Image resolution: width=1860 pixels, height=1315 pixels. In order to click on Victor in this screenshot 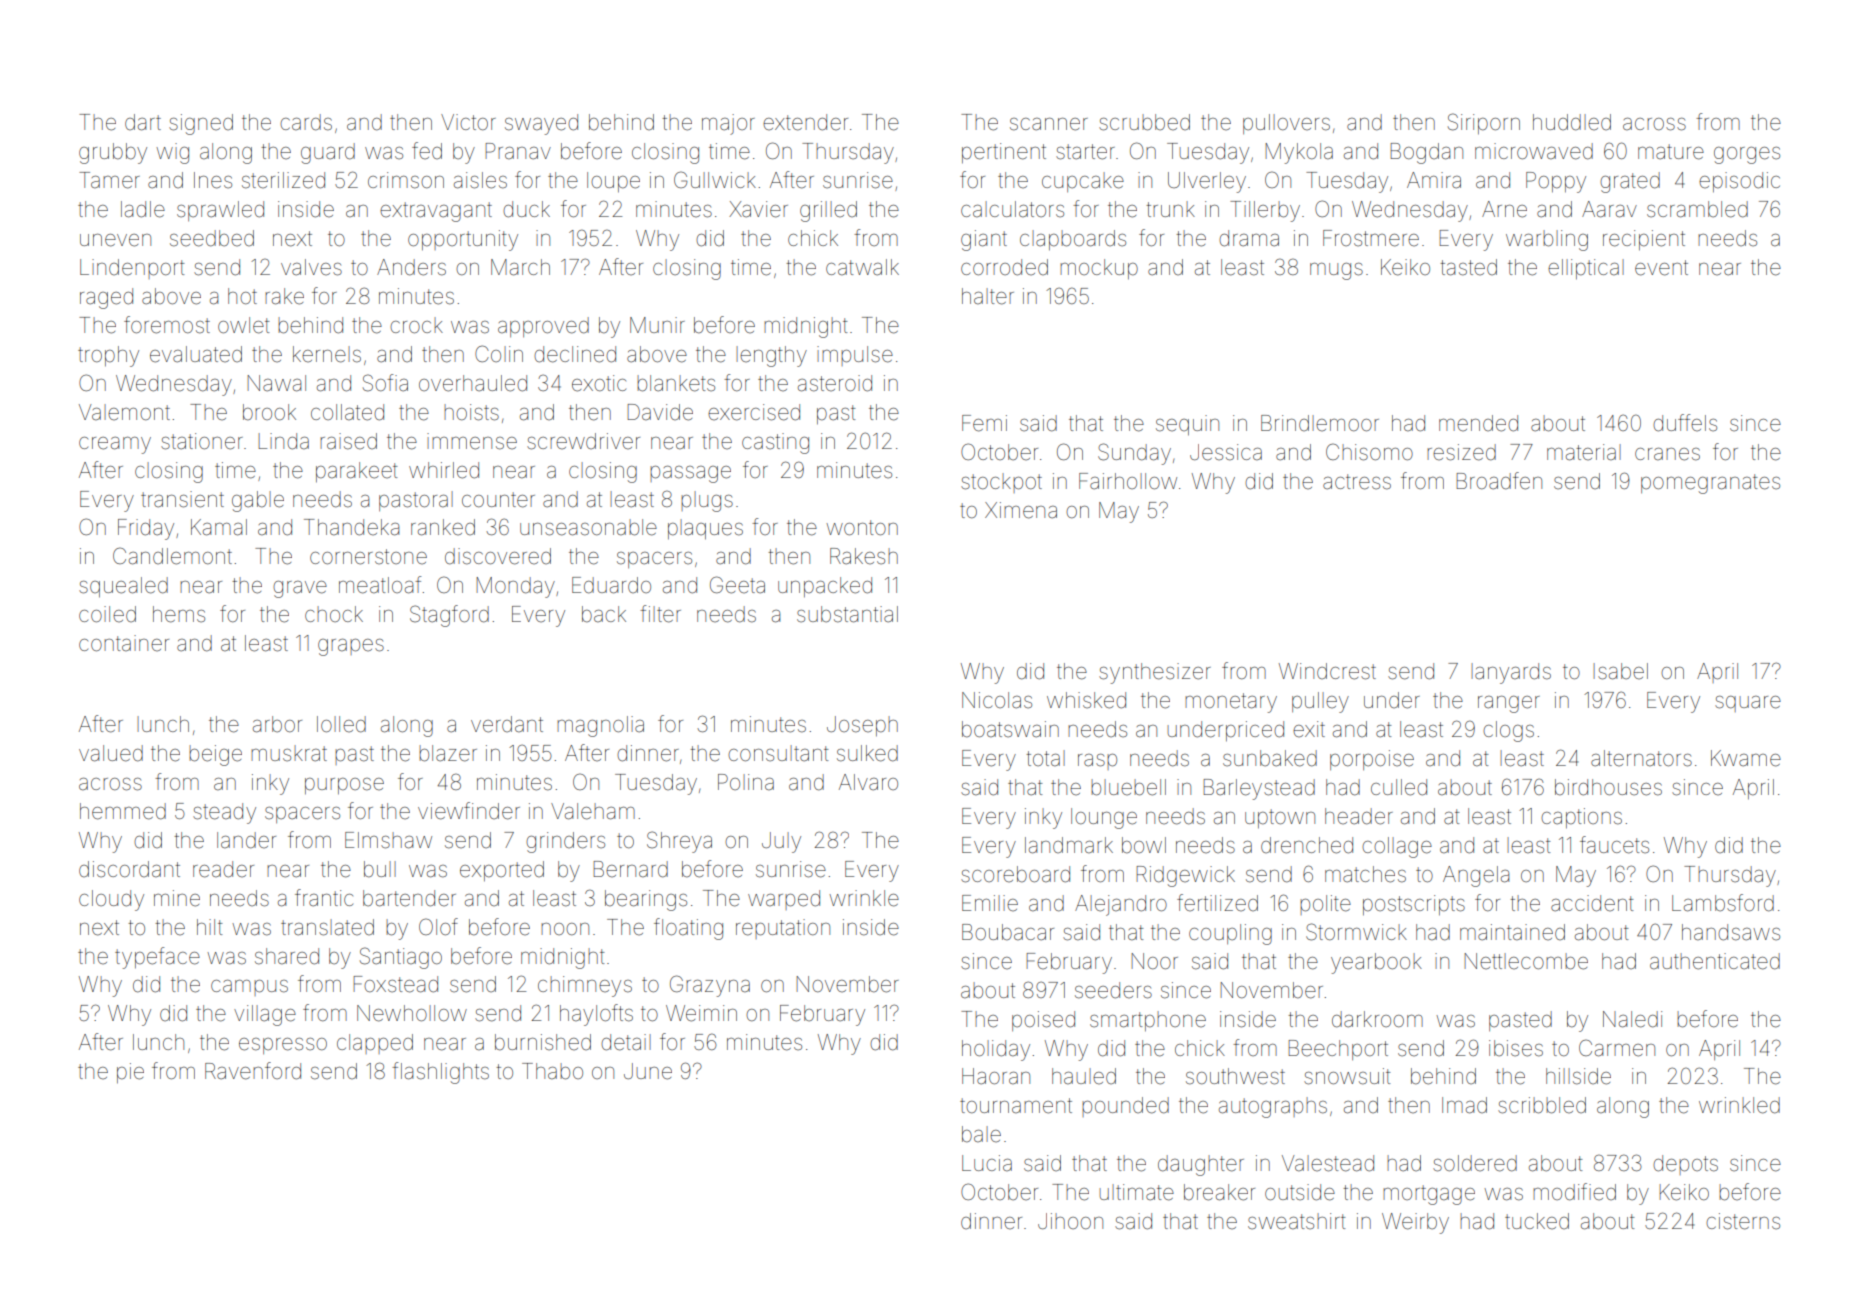, I will do `click(468, 122)`.
